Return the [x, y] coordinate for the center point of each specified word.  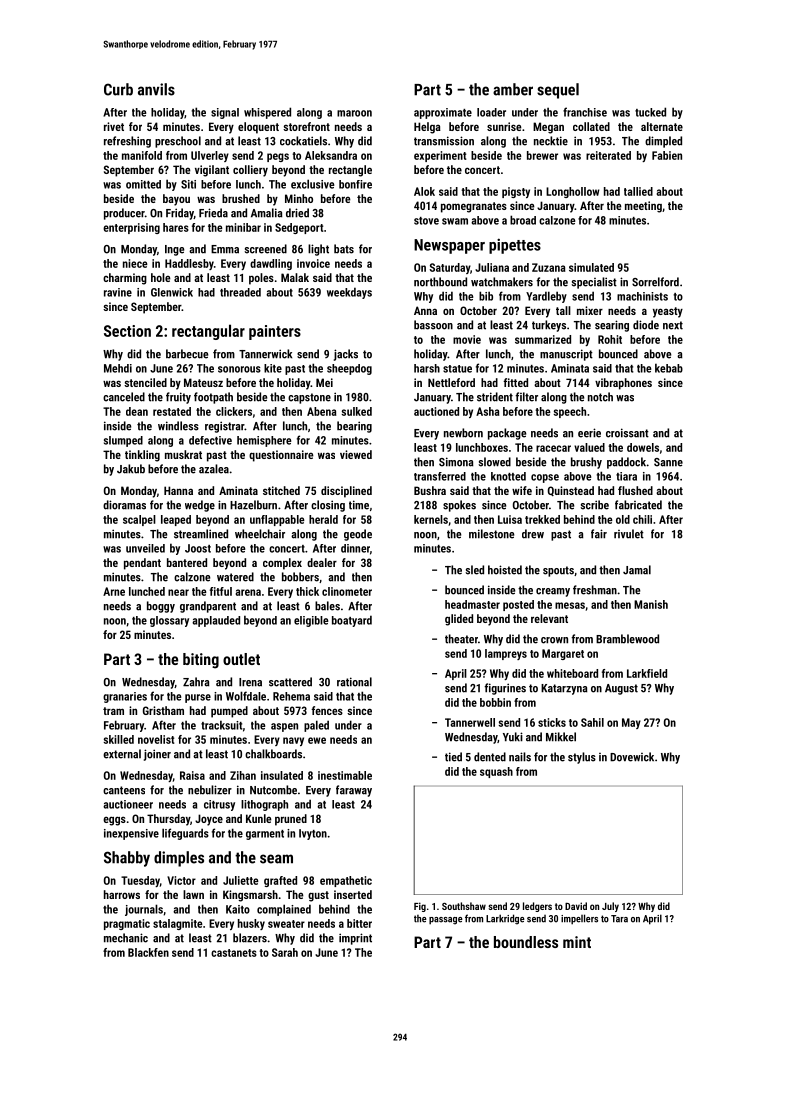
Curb [118, 89]
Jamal [637, 570]
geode [358, 535]
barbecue [187, 354]
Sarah [285, 952]
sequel [558, 91]
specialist [594, 283]
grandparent [208, 607]
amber [513, 89]
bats [344, 249]
